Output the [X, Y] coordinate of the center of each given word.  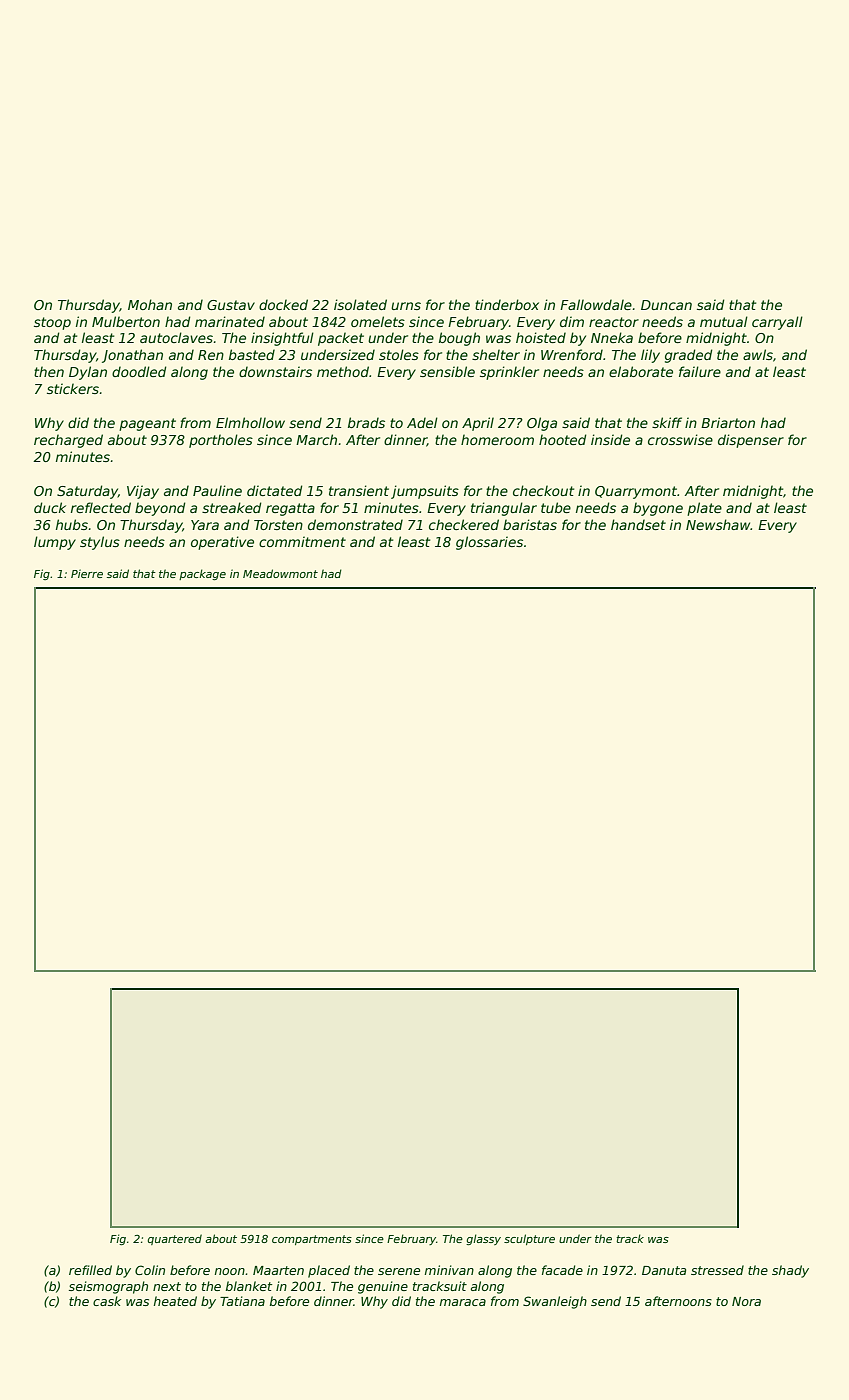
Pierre [87, 573]
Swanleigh [555, 1302]
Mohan [150, 304]
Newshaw [718, 524]
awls [758, 354]
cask [107, 1301]
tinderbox [507, 304]
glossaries [489, 543]
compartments [312, 1240]
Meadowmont [280, 573]
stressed [717, 1270]
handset [638, 524]
